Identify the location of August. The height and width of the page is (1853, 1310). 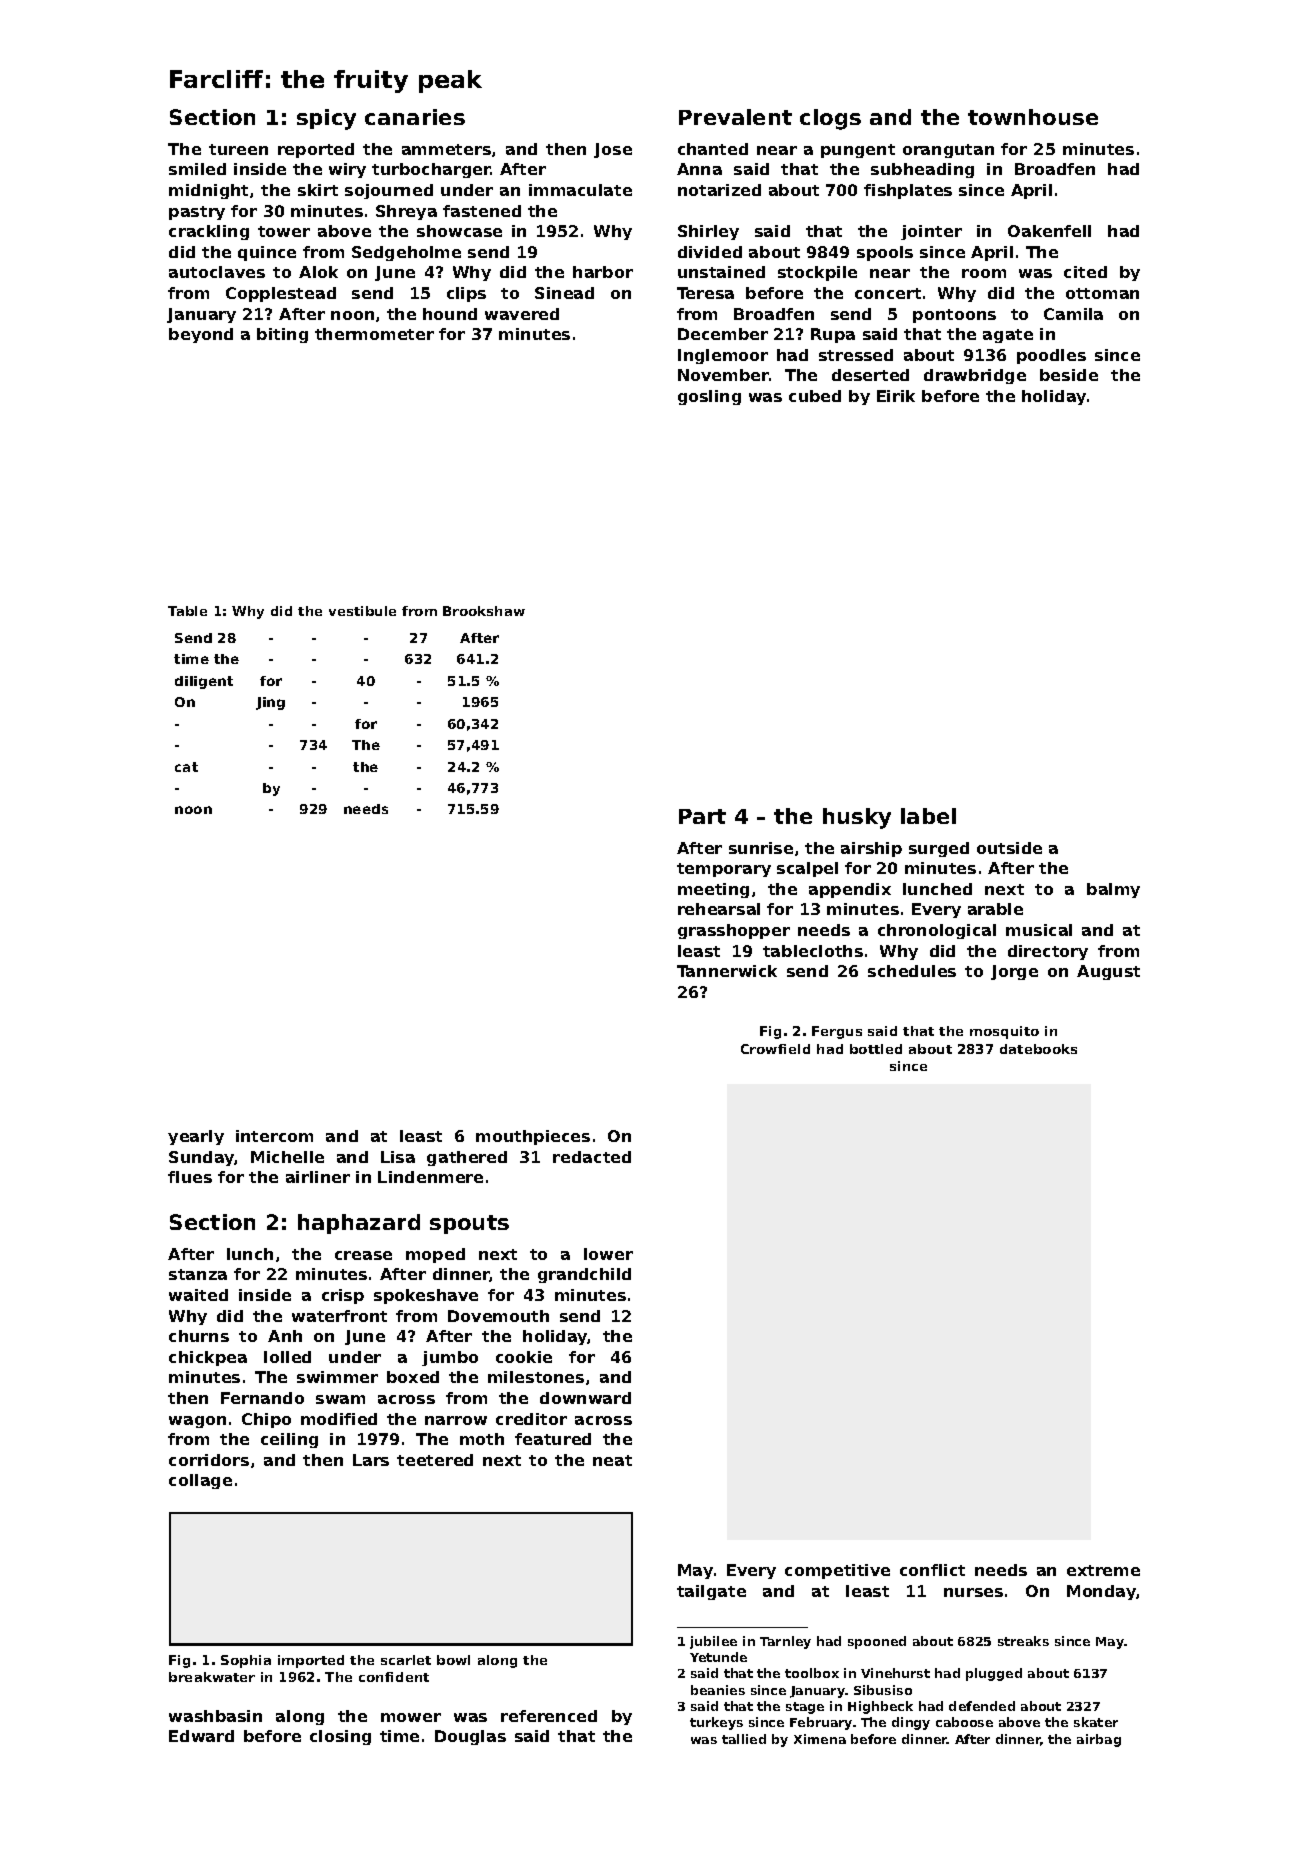
(1108, 972).
